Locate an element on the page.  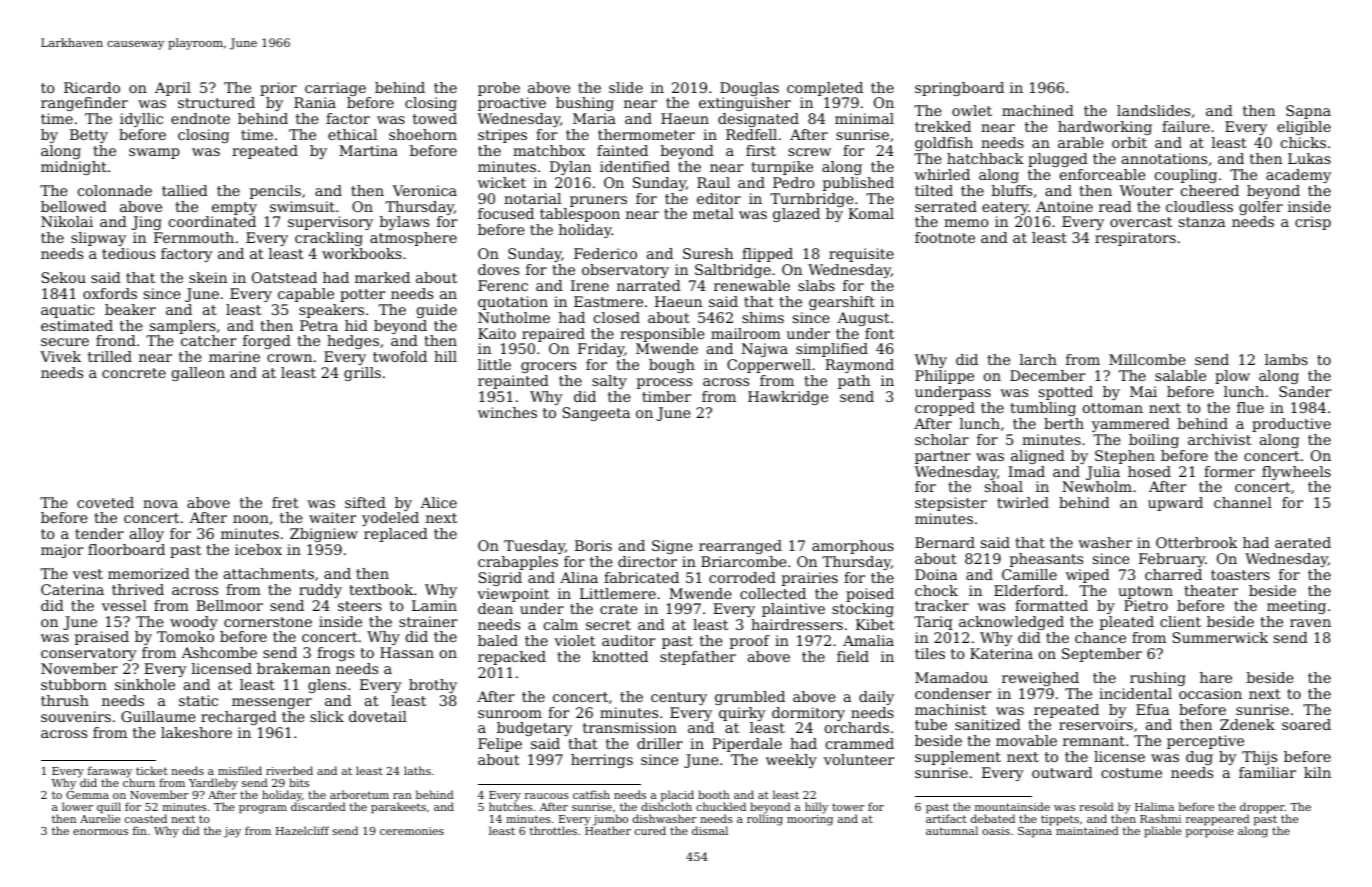
Sangeeta is located at coordinates (596, 414).
